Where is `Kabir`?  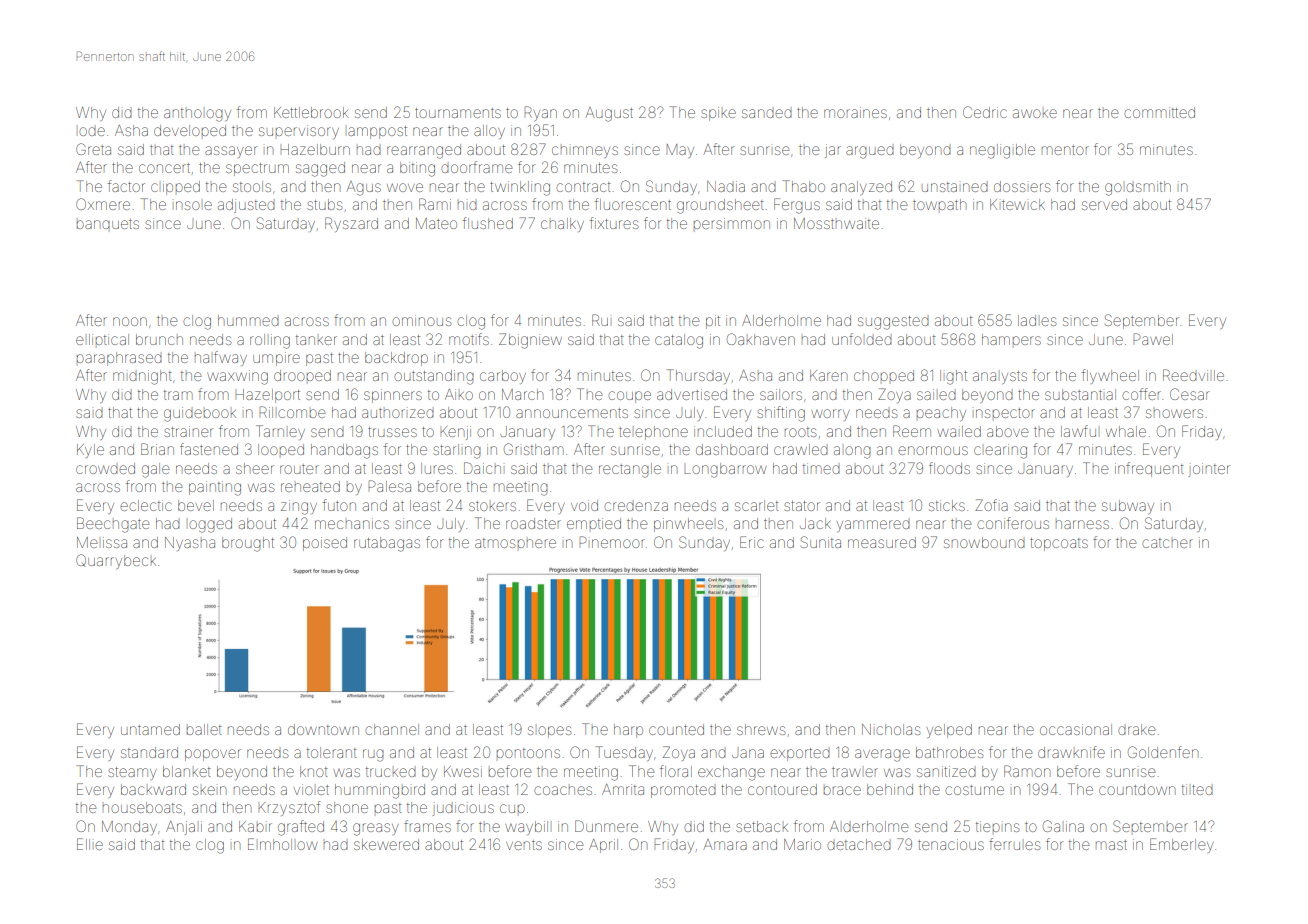
Kabir is located at coordinates (255, 826).
